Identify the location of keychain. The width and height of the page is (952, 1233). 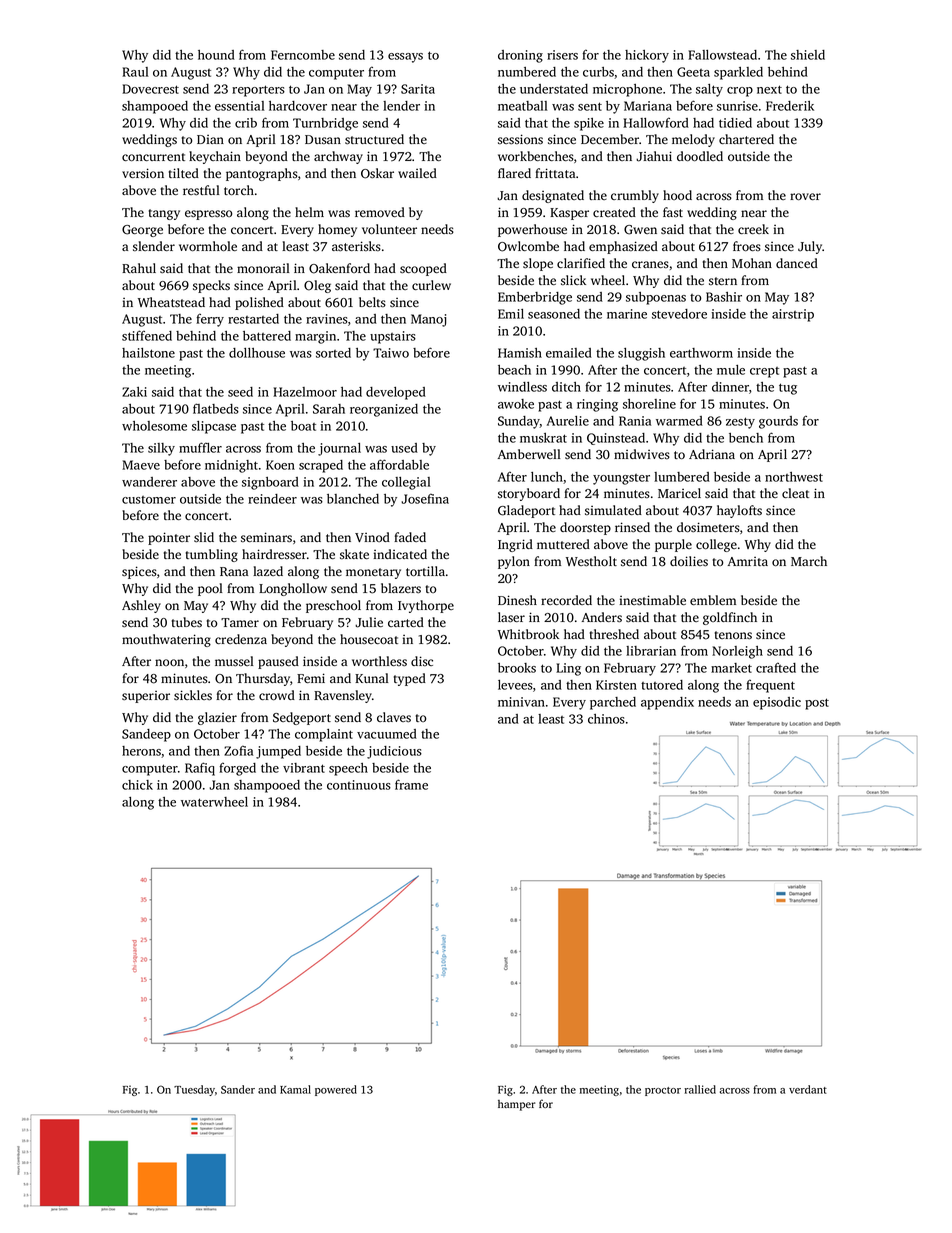
(215, 157).
